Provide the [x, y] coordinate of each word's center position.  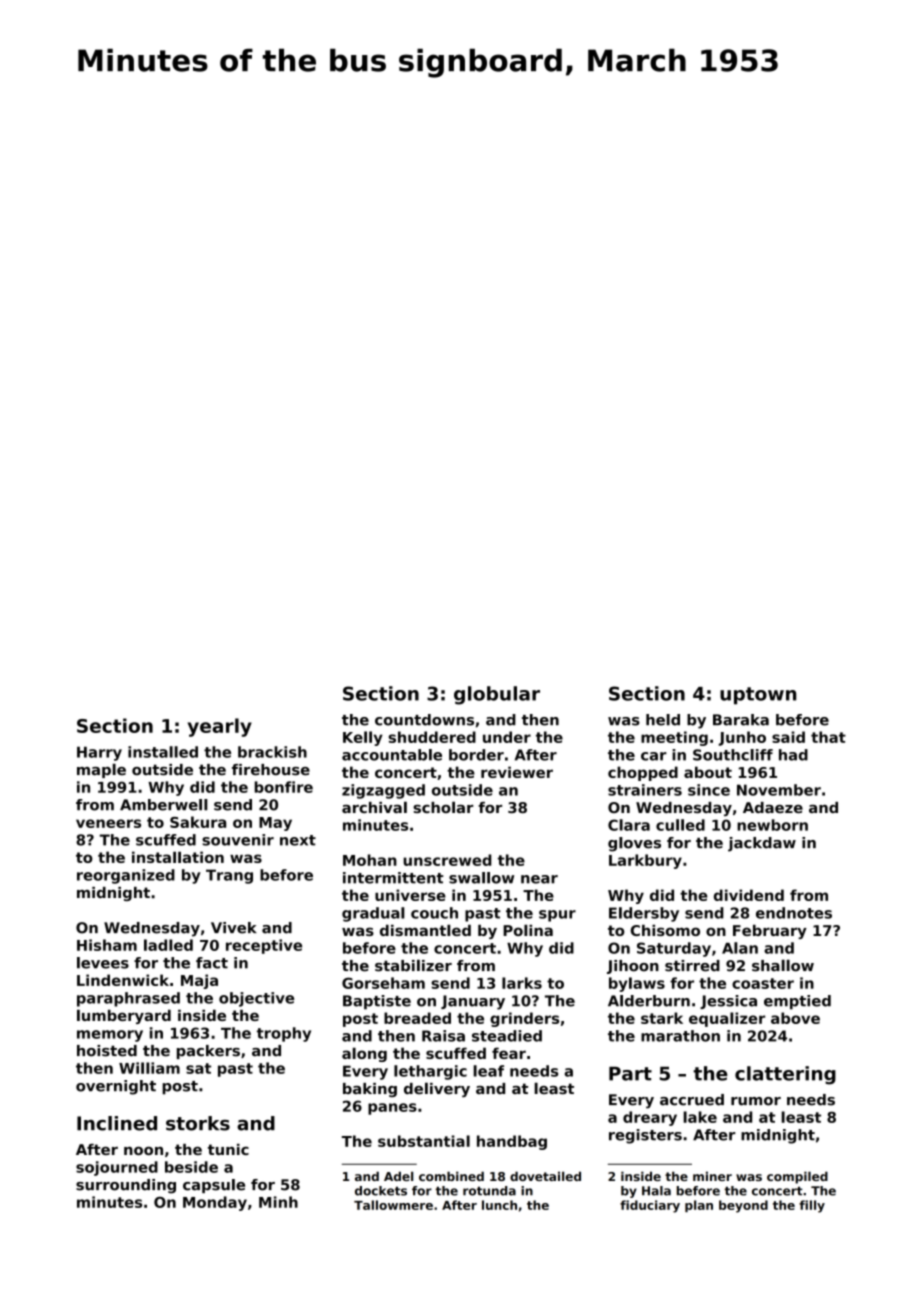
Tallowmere [393, 1205]
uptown [758, 696]
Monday [215, 1203]
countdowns [424, 720]
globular [497, 695]
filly [812, 1206]
